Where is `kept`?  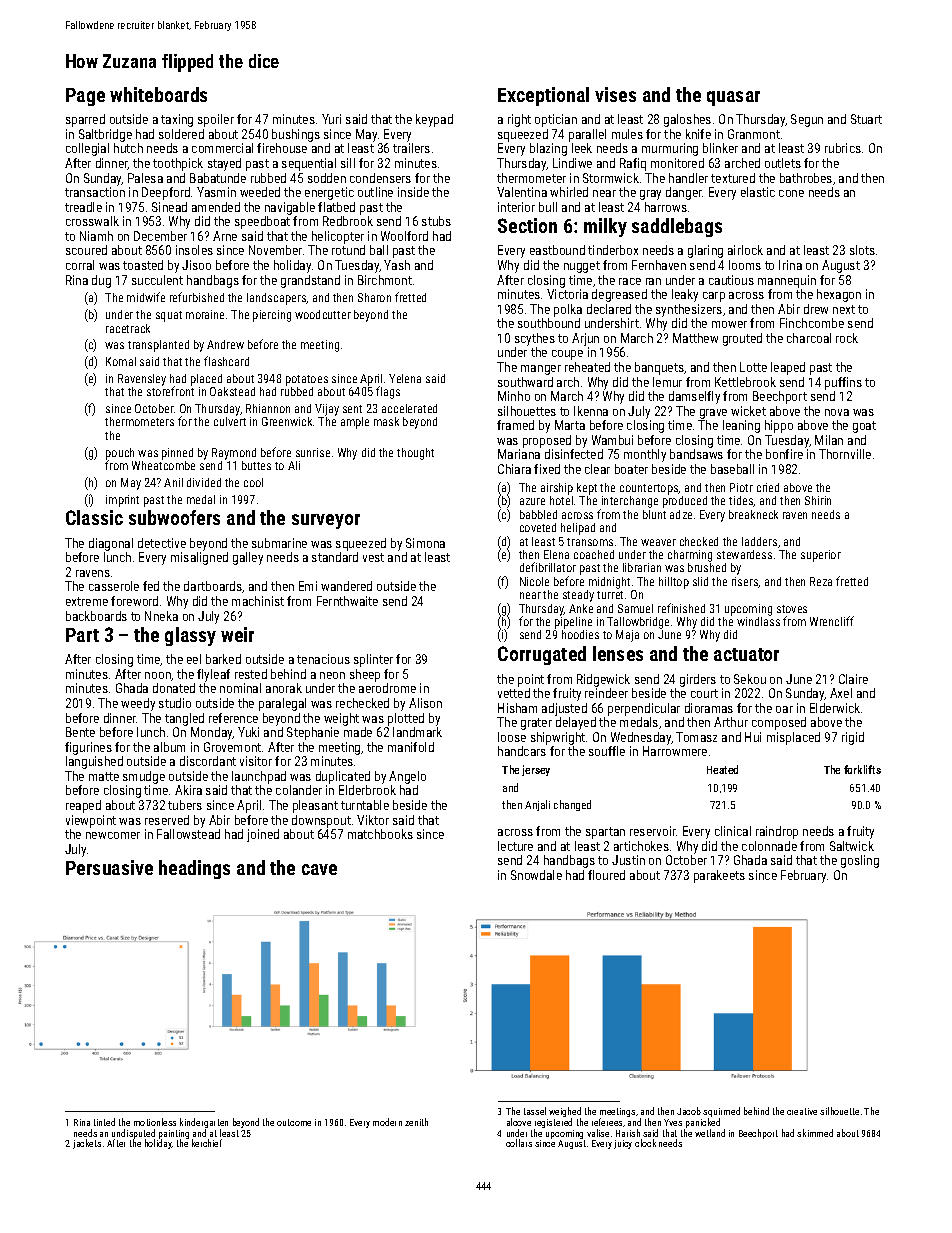 kept is located at coordinates (587, 489).
